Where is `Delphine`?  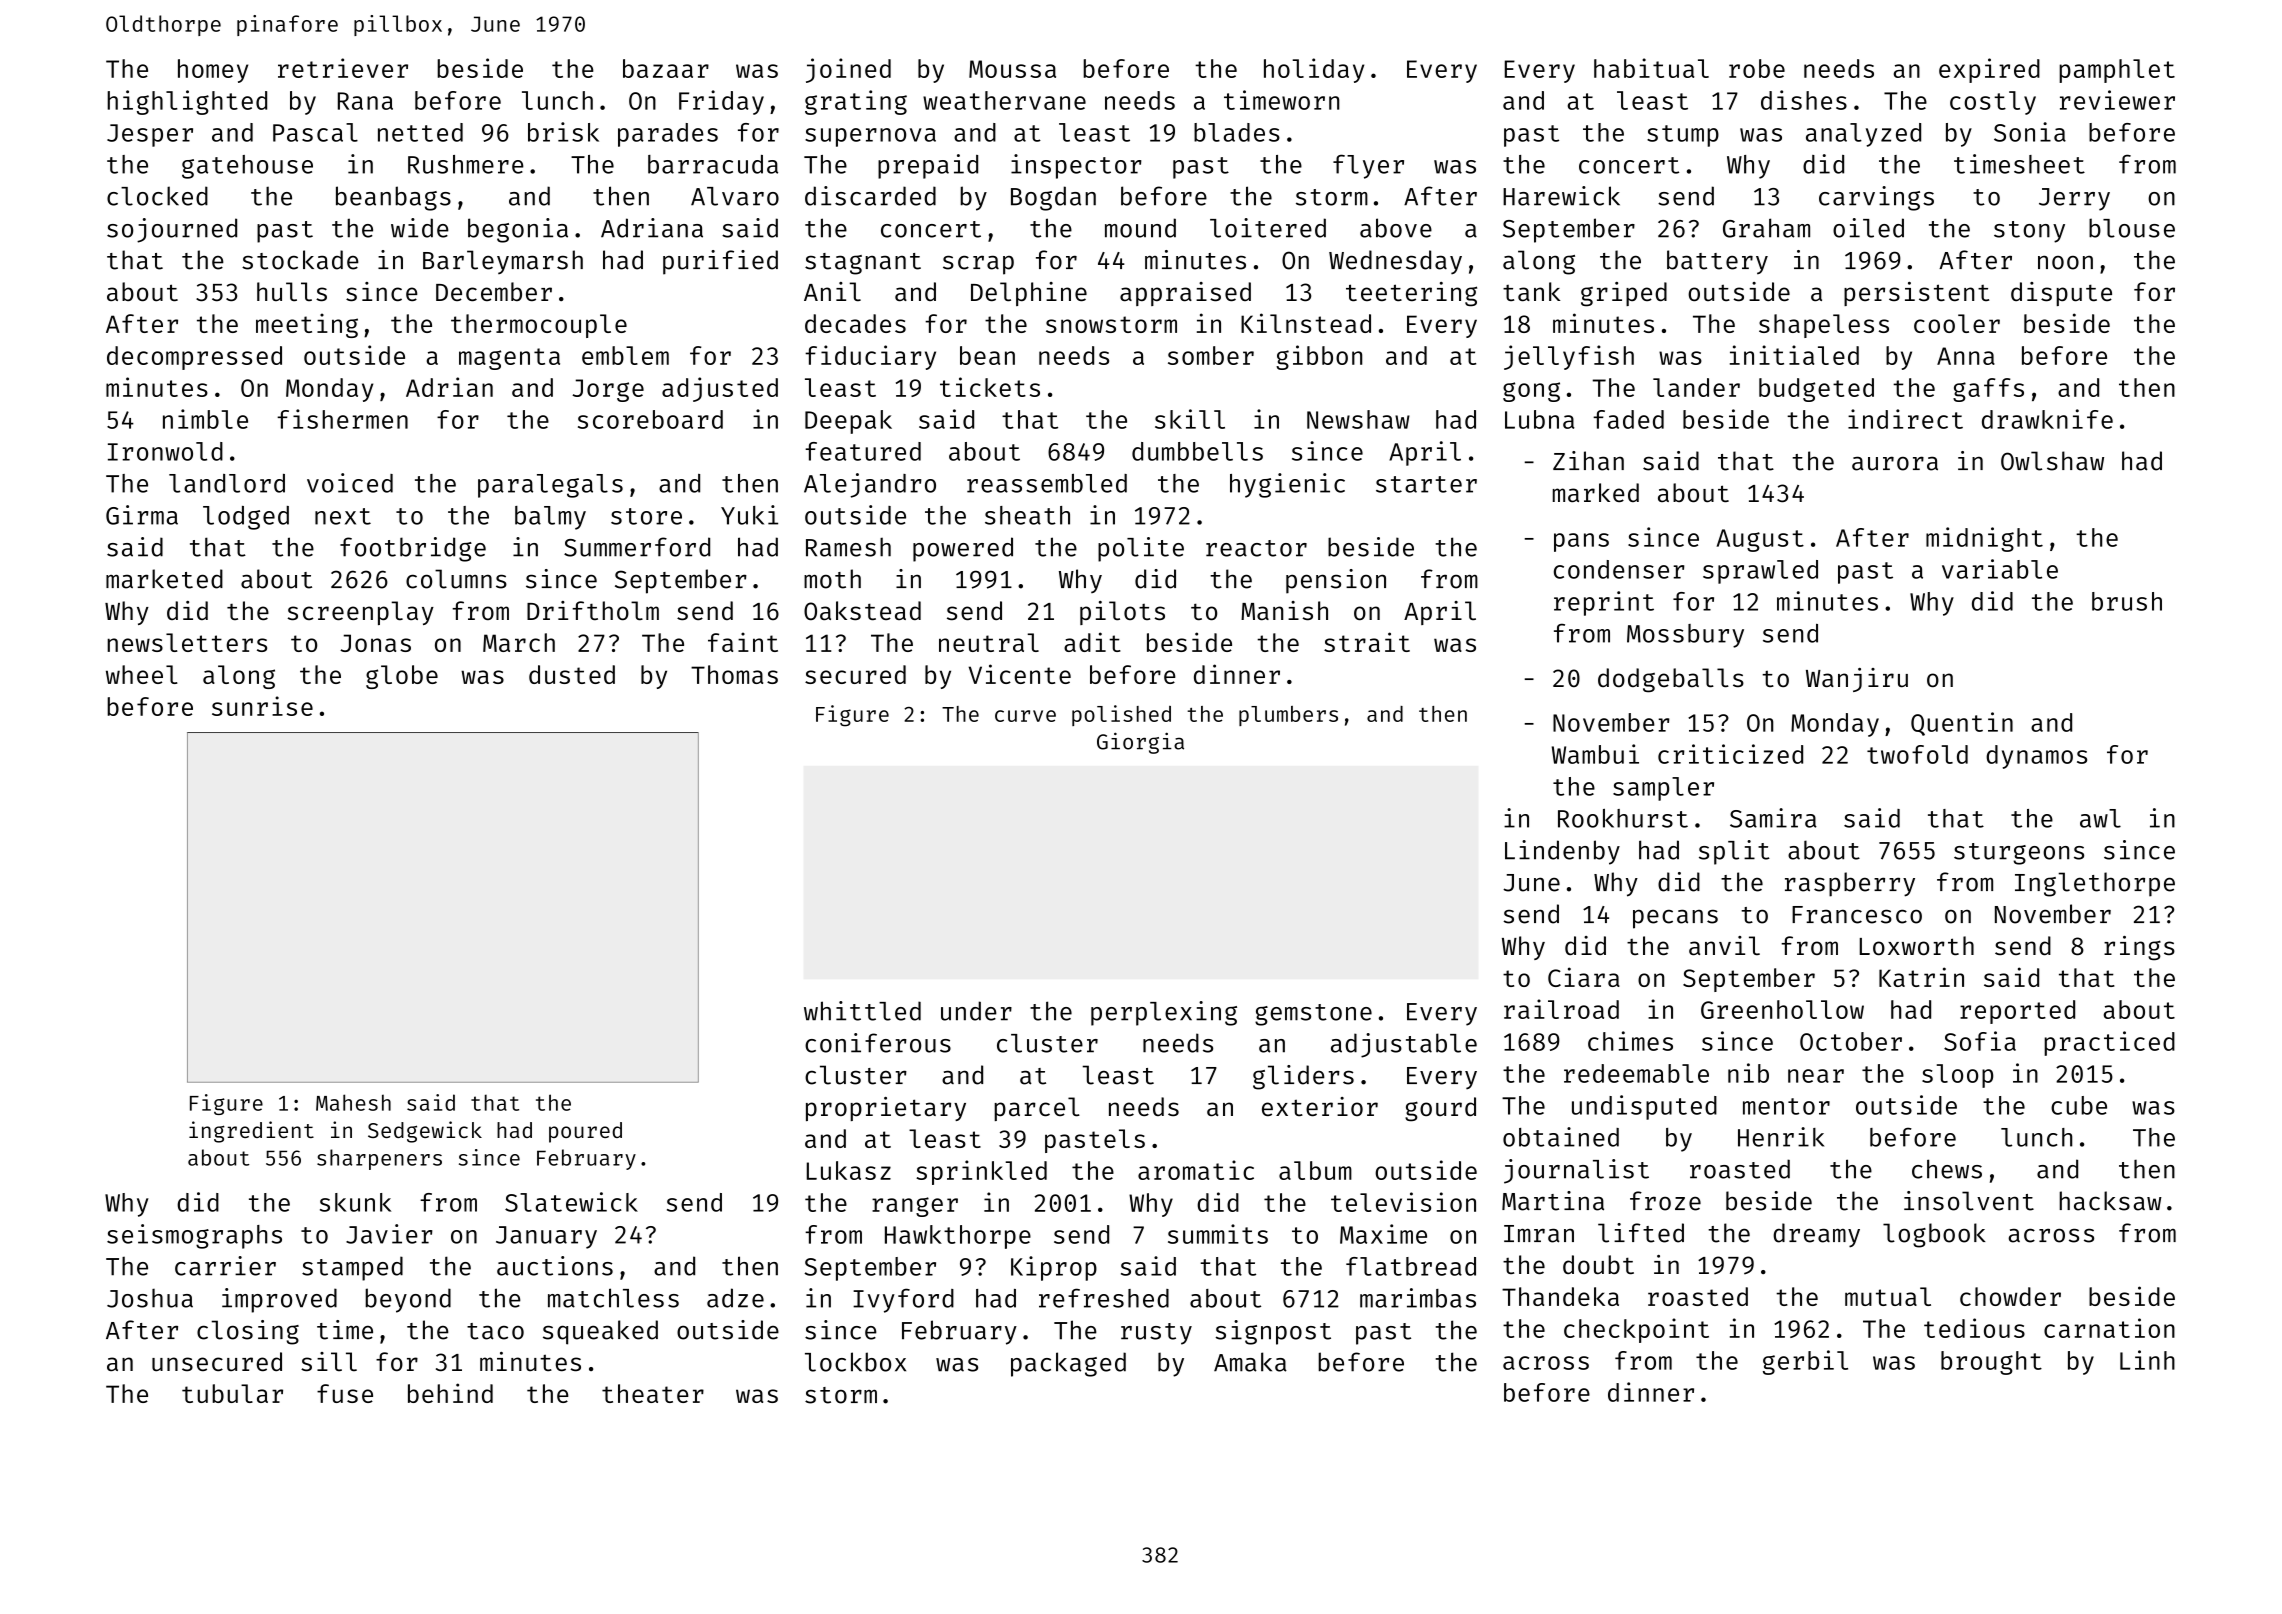
Delphine is located at coordinates (1029, 294).
